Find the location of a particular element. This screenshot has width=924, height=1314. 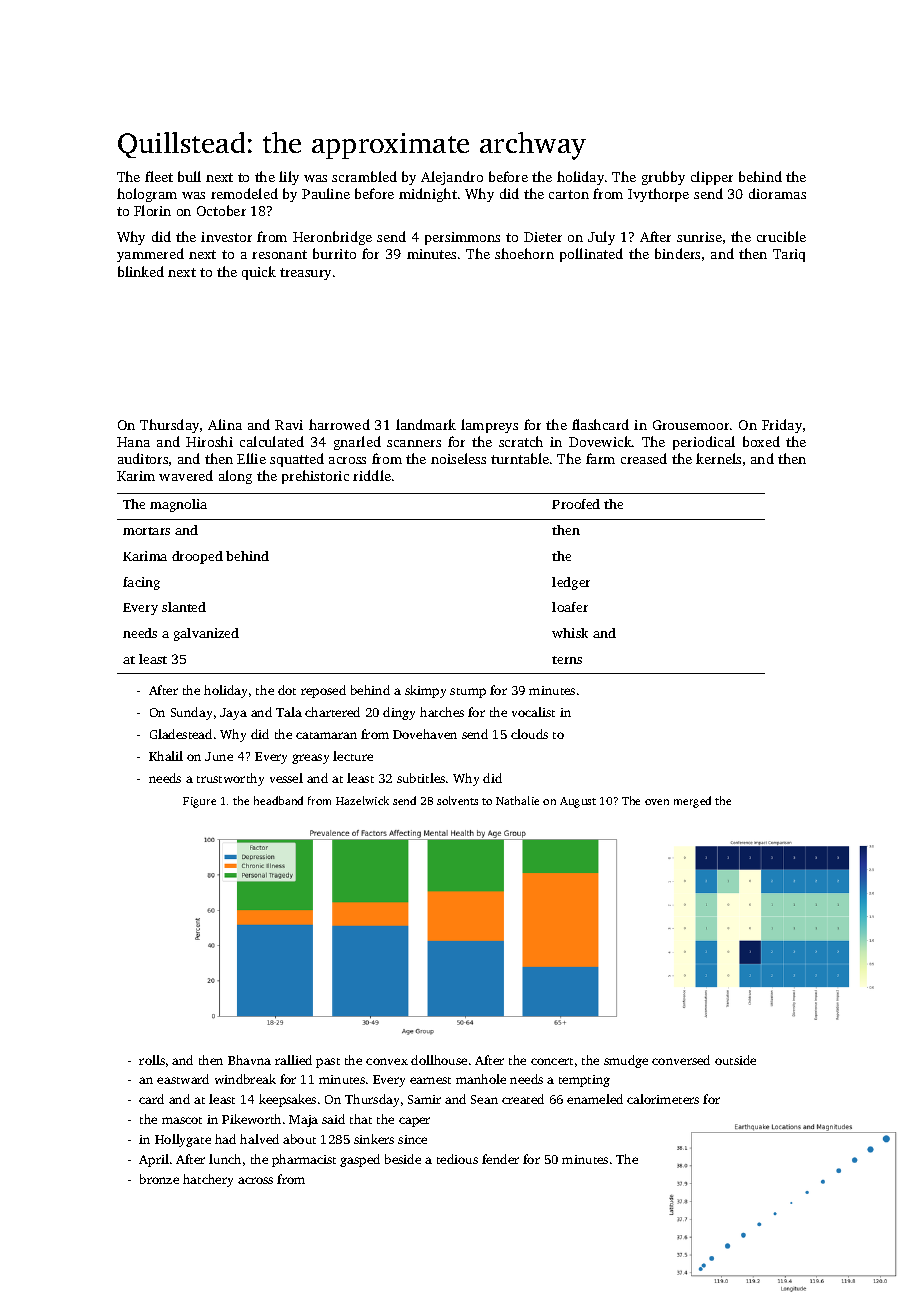

Khalil is located at coordinates (166, 756).
